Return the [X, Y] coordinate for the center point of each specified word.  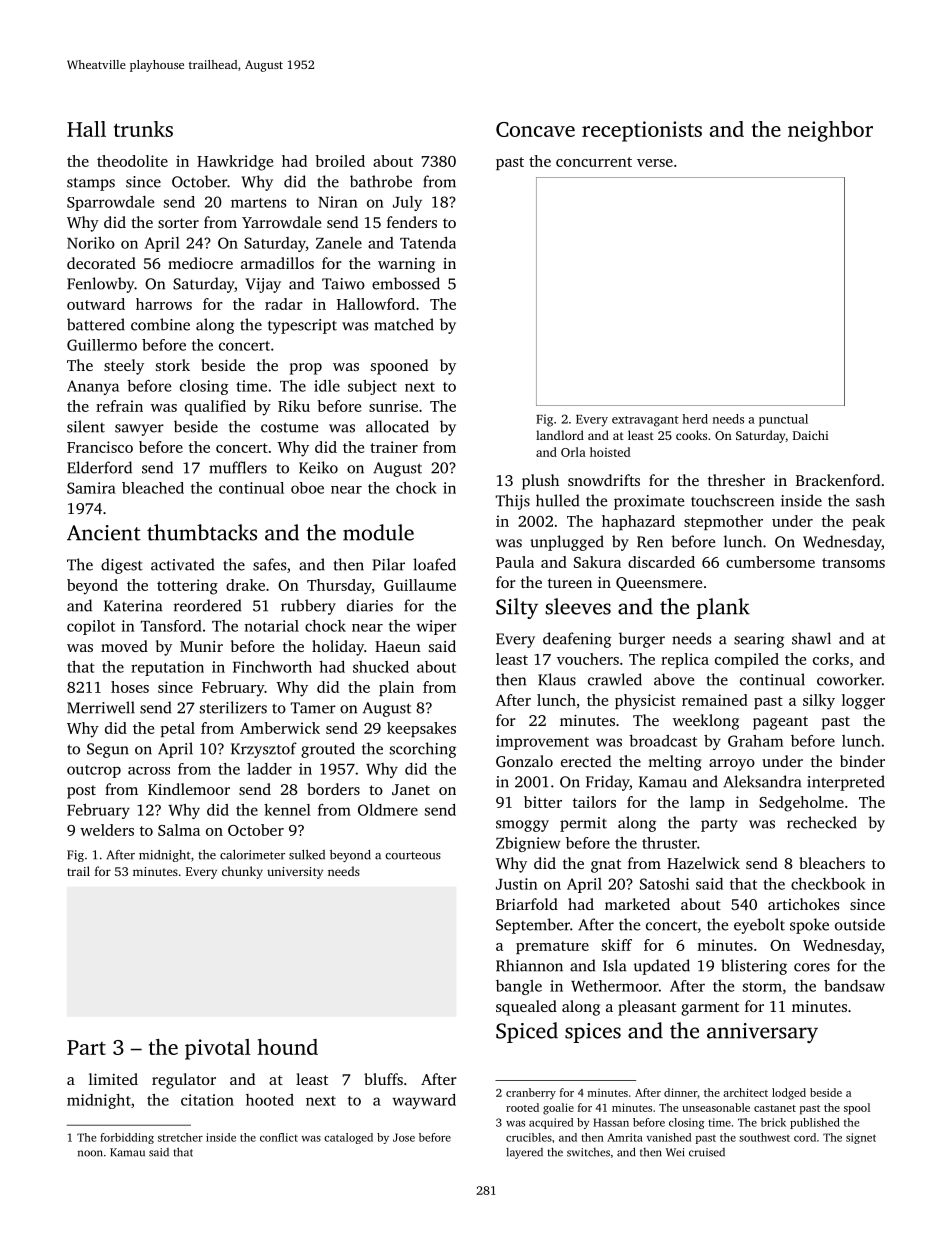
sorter [178, 223]
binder [862, 761]
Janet [411, 789]
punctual [783, 420]
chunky [242, 872]
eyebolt [759, 926]
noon [90, 1153]
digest [122, 566]
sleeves [578, 606]
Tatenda [428, 243]
